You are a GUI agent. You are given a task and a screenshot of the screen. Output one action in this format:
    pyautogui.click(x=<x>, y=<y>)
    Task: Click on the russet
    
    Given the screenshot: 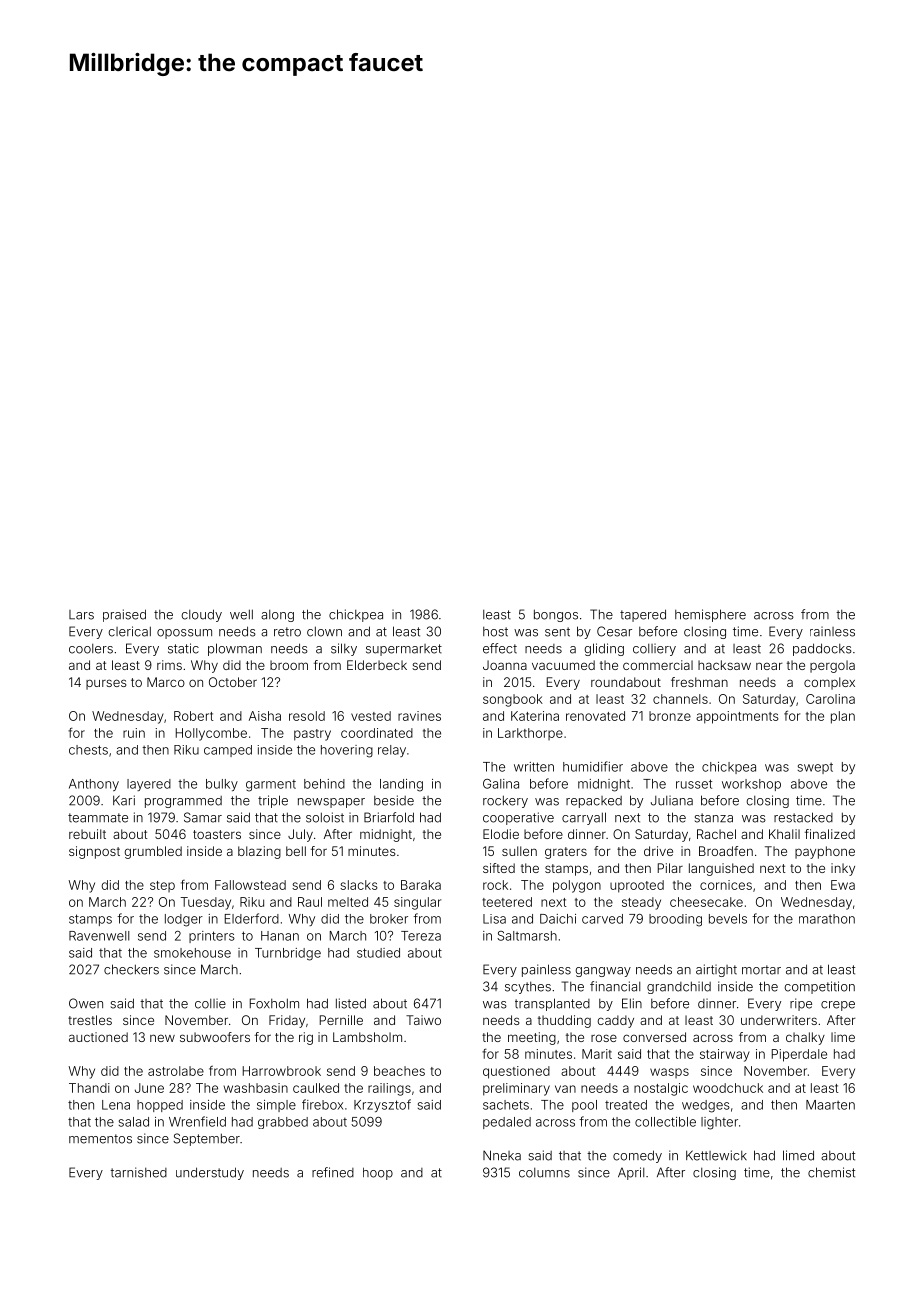 What is the action you would take?
    pyautogui.click(x=694, y=784)
